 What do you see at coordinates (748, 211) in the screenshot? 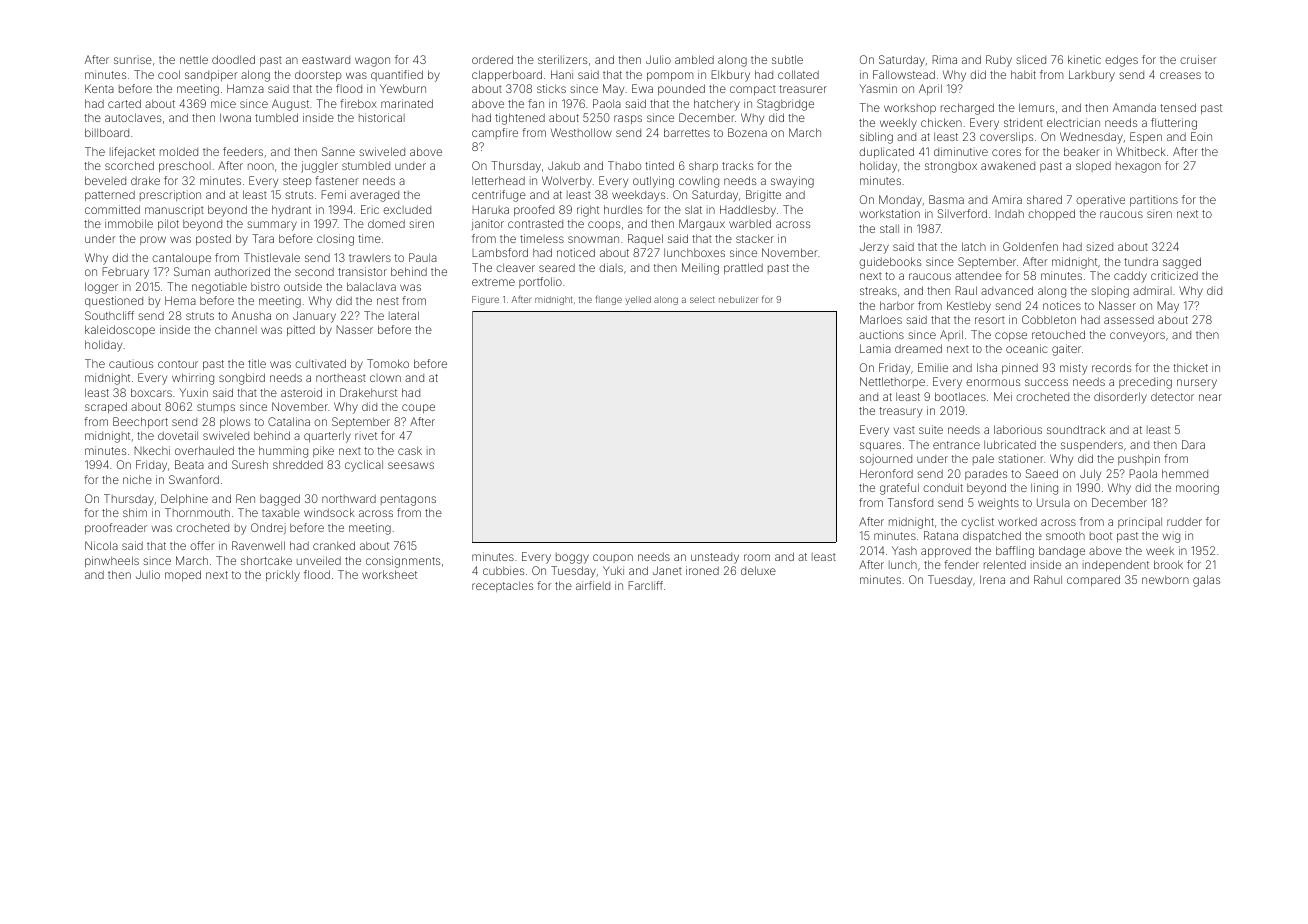
I see `Haddlesby` at bounding box center [748, 211].
